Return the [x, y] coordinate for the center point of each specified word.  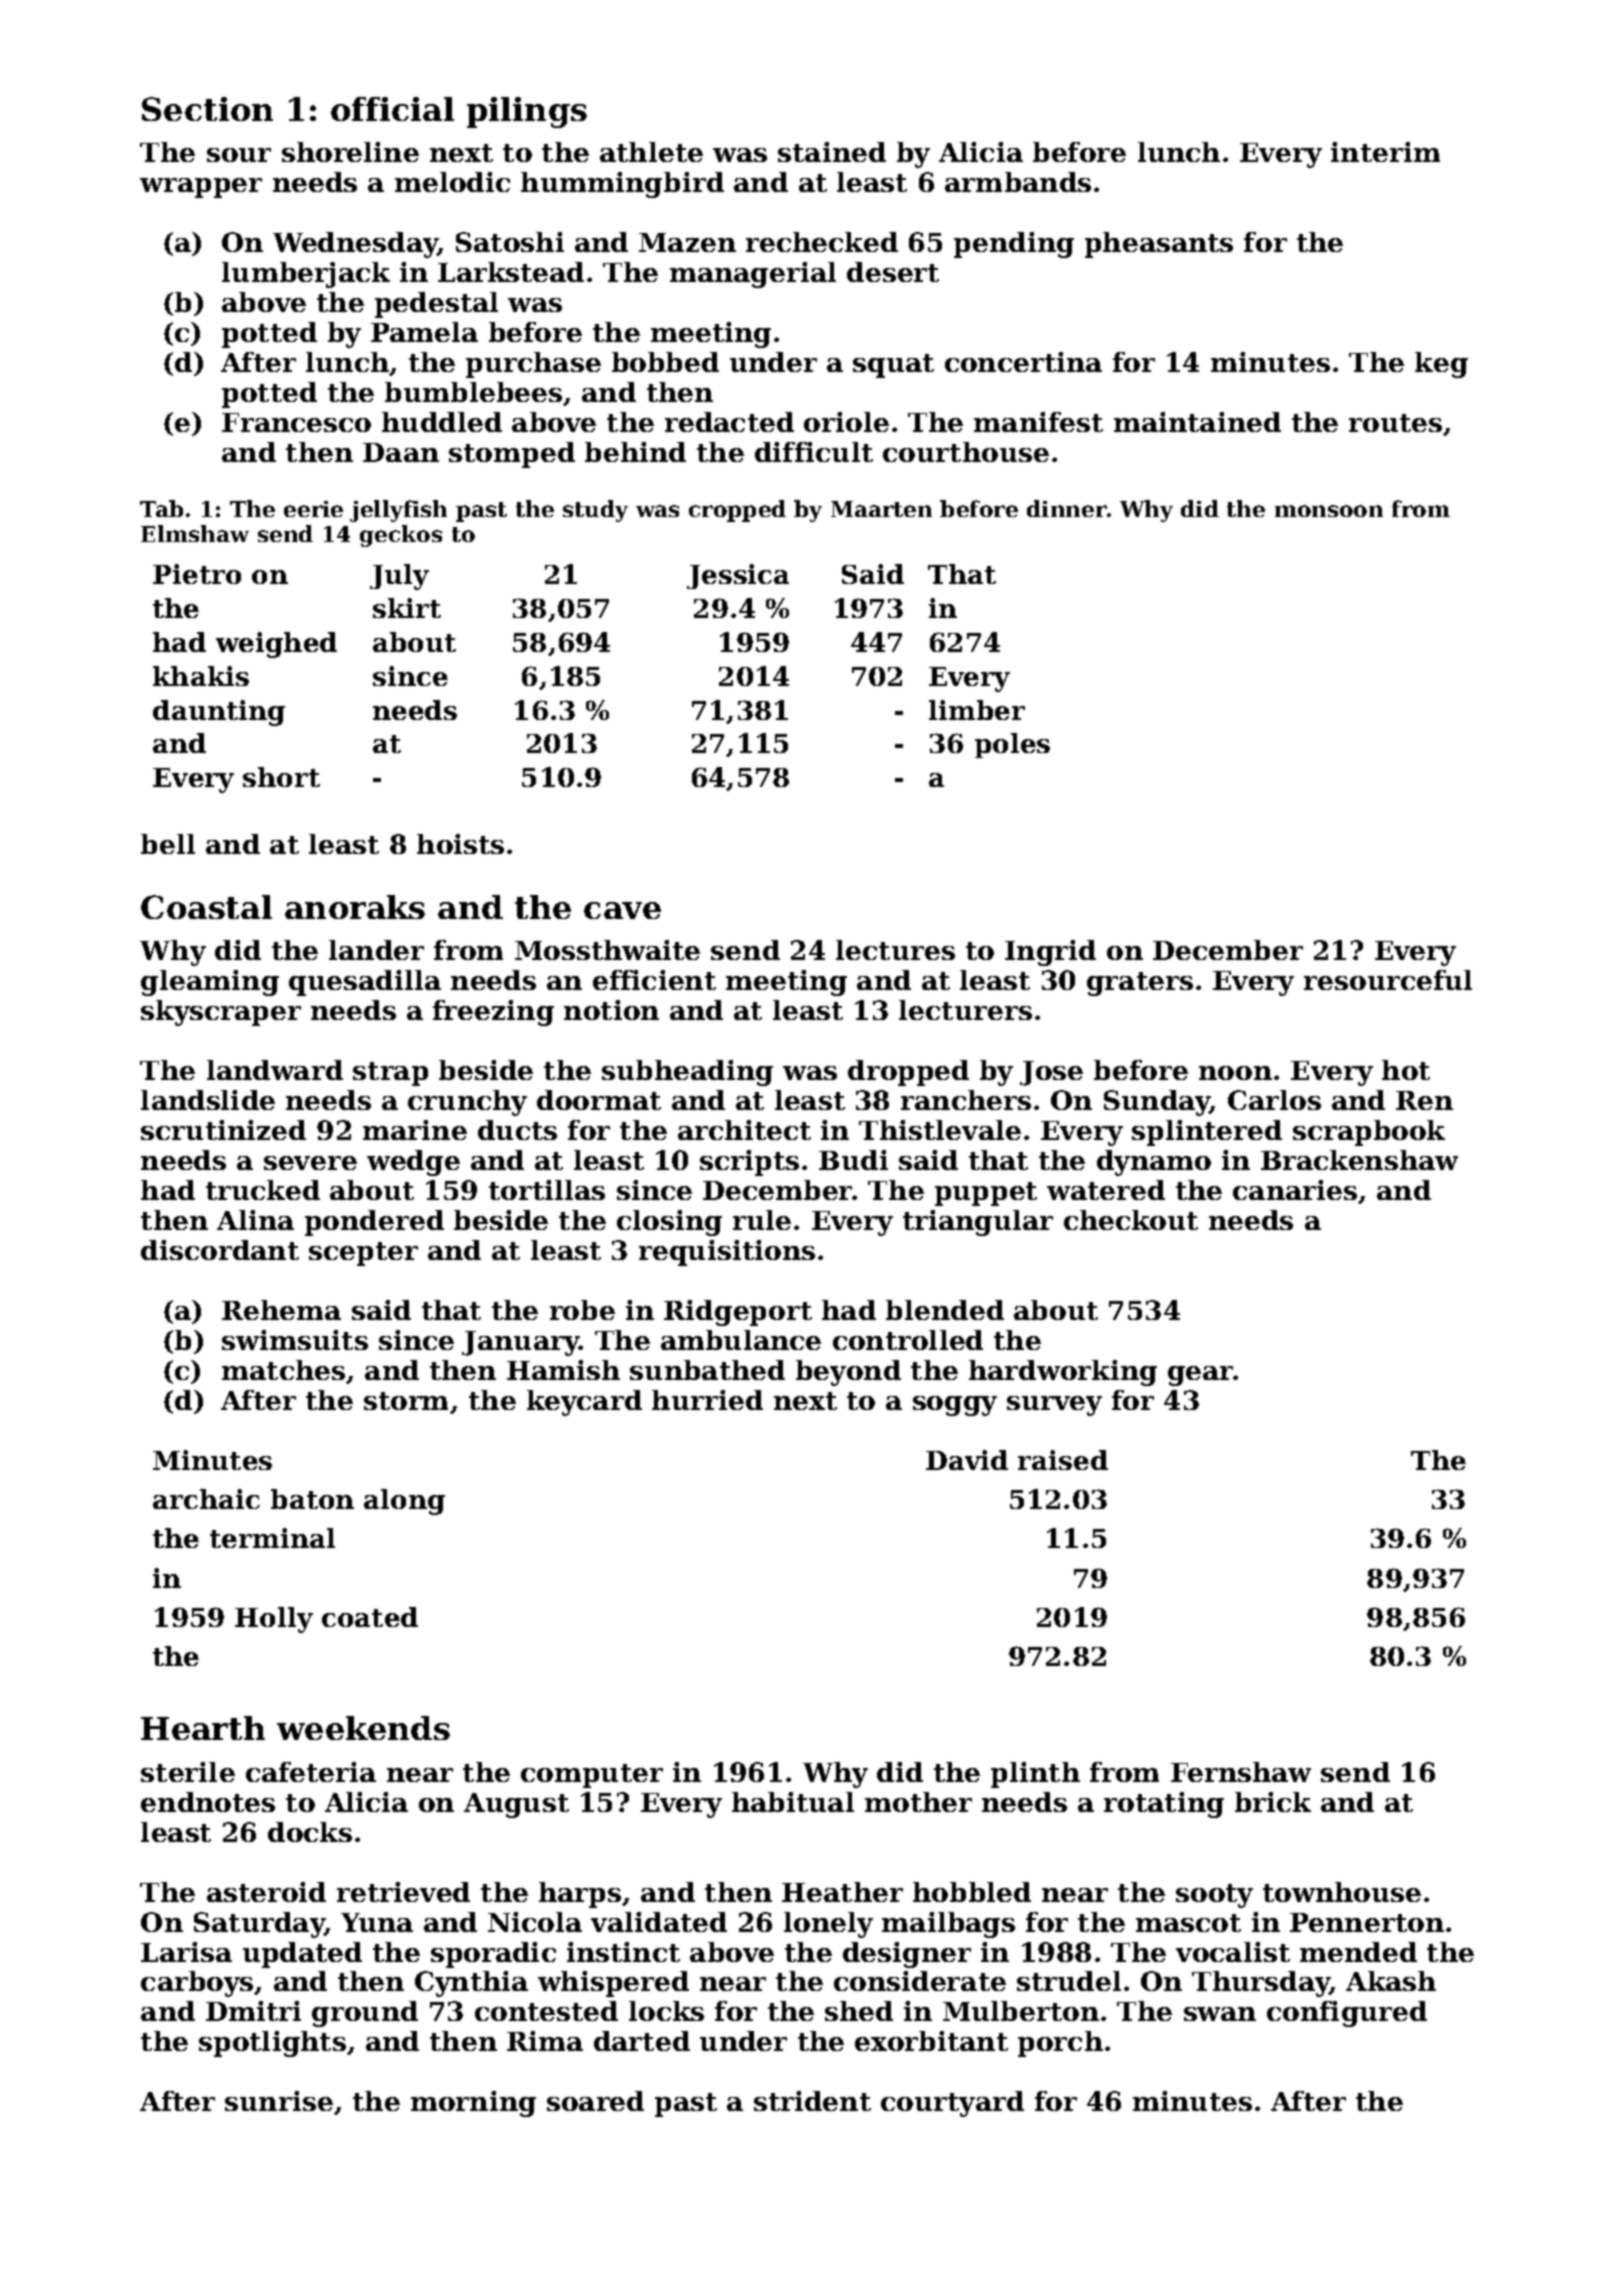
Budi [853, 1160]
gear [1201, 1376]
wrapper [201, 188]
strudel [1069, 1981]
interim [1385, 152]
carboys [197, 1984]
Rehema [281, 1310]
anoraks [355, 907]
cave [622, 910]
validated [659, 1922]
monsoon [1329, 511]
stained [832, 152]
